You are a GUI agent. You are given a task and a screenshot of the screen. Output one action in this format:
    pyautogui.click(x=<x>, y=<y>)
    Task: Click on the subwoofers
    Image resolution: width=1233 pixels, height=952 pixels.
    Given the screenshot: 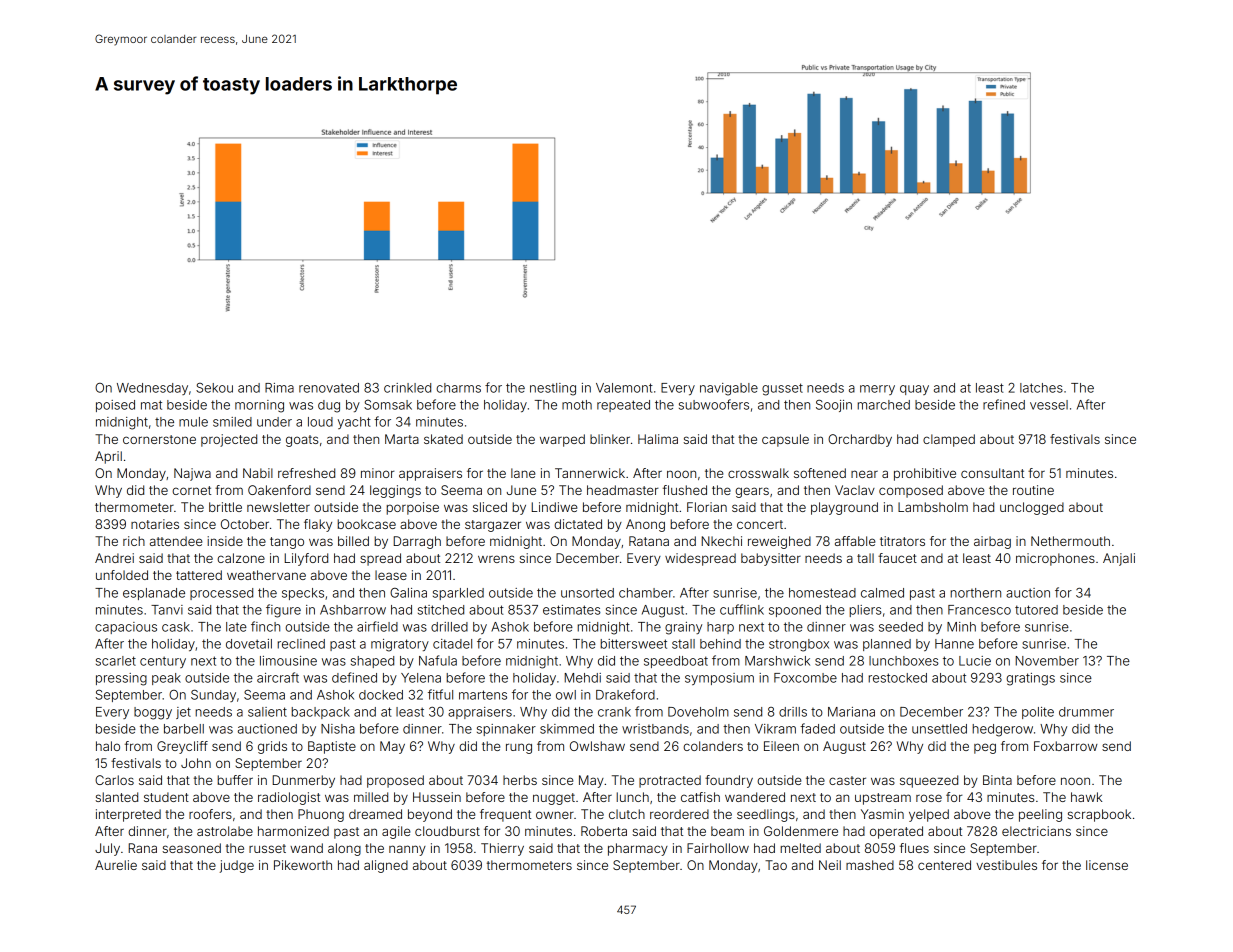 What is the action you would take?
    pyautogui.click(x=714, y=404)
